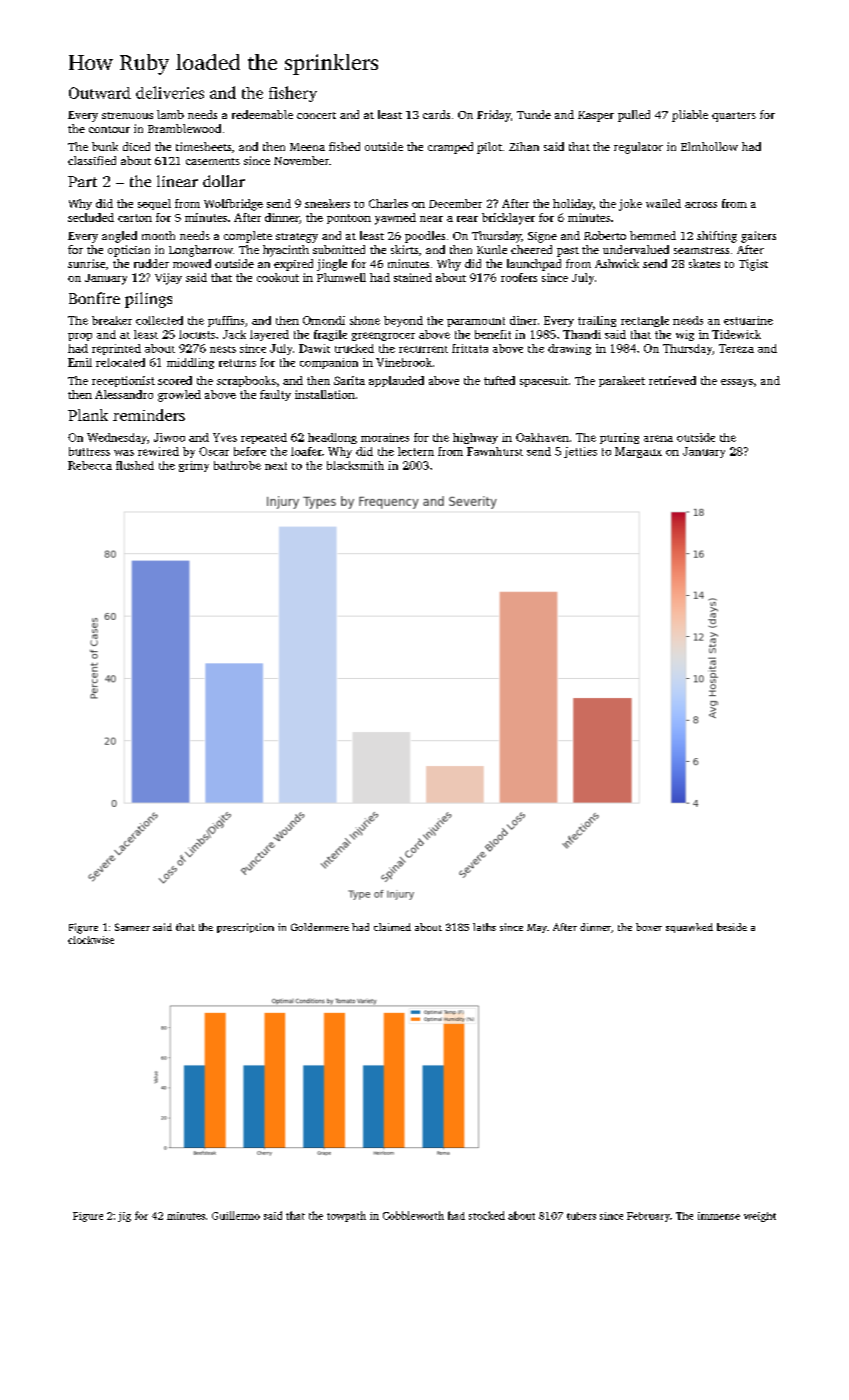  Describe the element at coordinates (158, 451) in the document. I see `rewired` at that location.
